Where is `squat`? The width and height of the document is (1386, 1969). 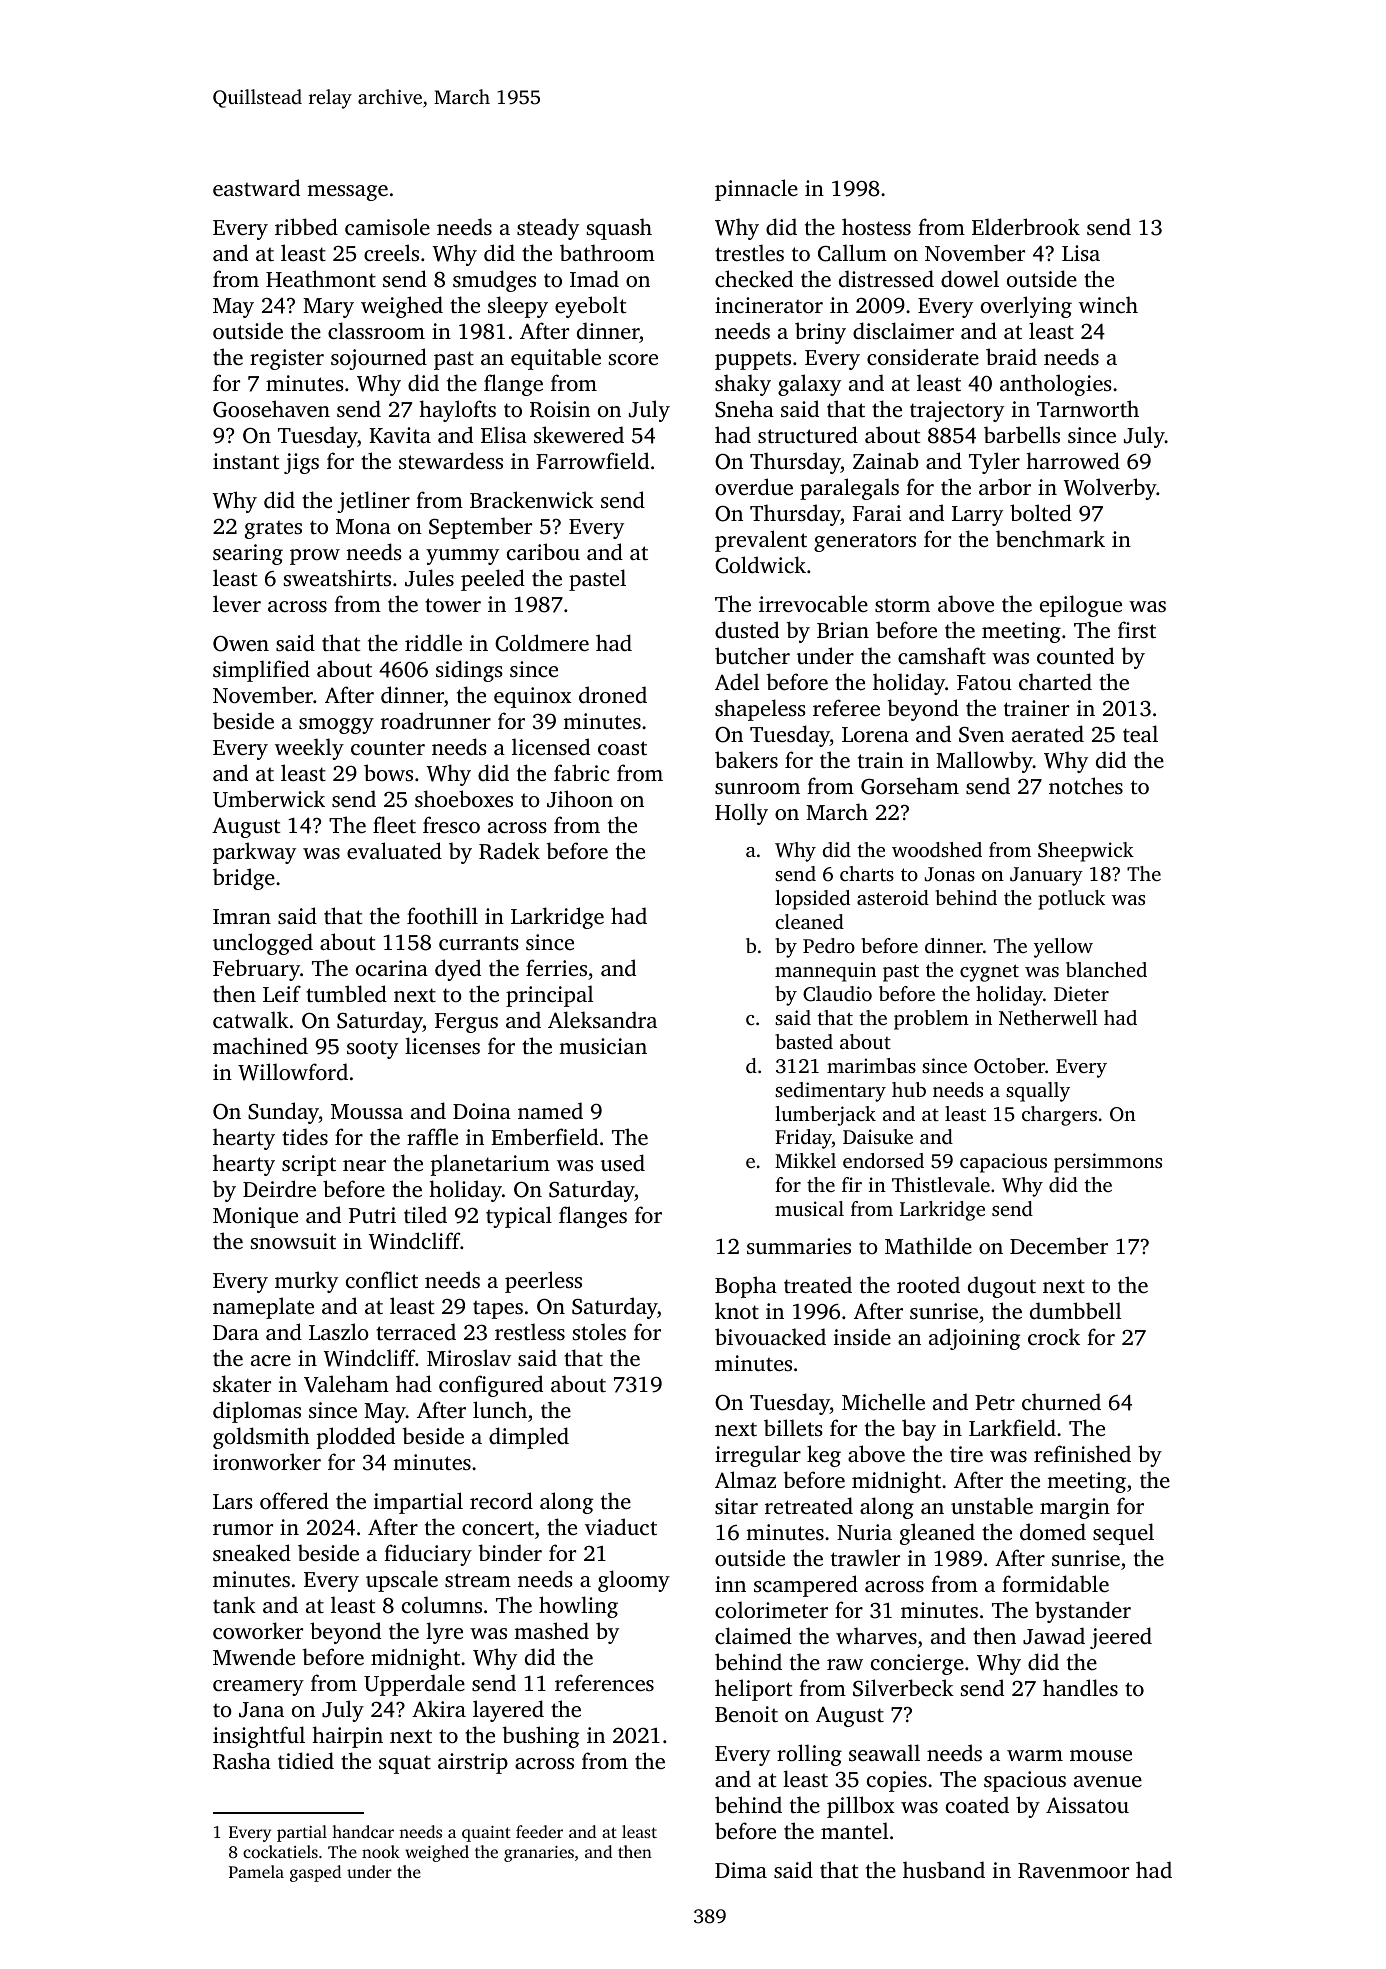
squat is located at coordinates (405, 1764).
